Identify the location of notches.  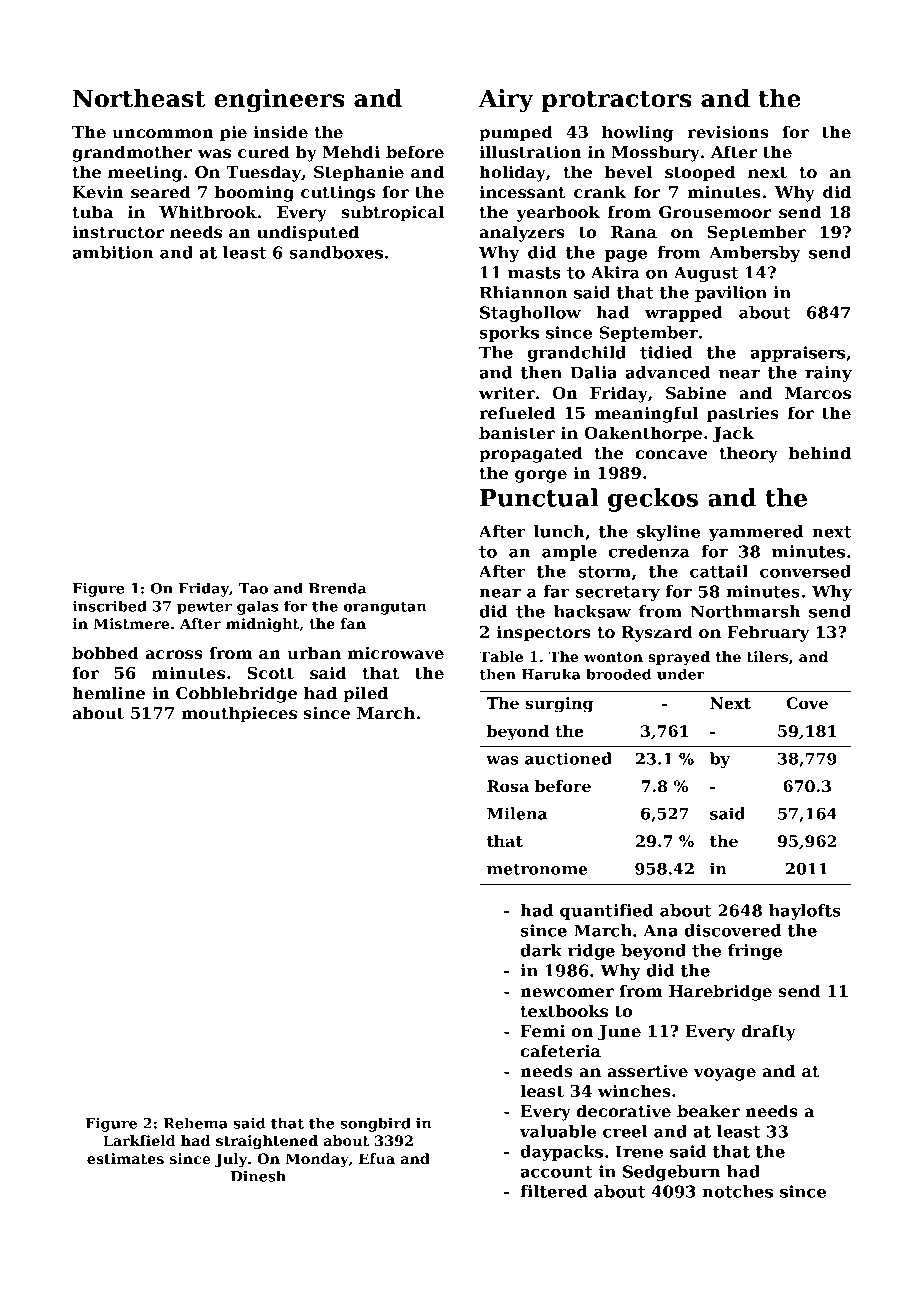
(737, 1191).
